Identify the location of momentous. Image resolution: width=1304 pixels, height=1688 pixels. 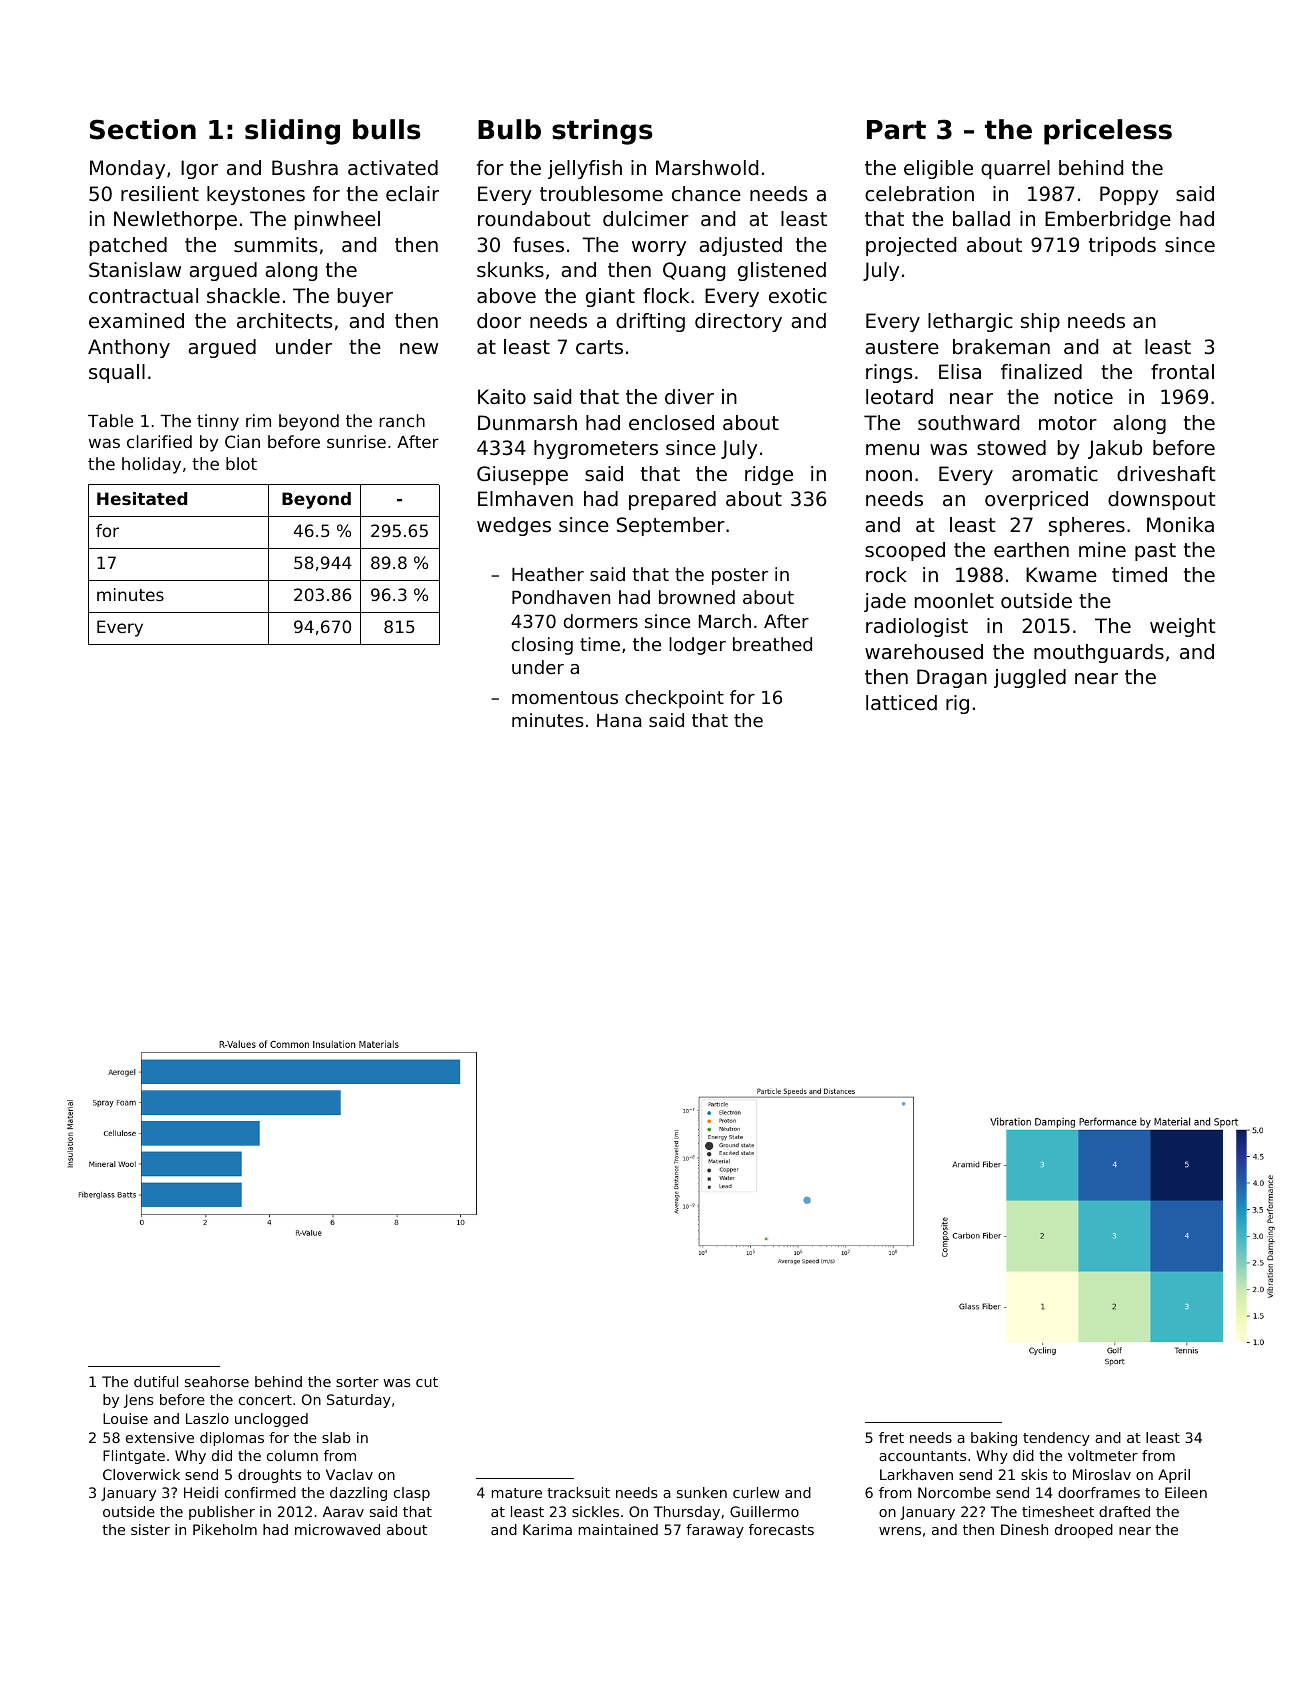
(565, 697).
